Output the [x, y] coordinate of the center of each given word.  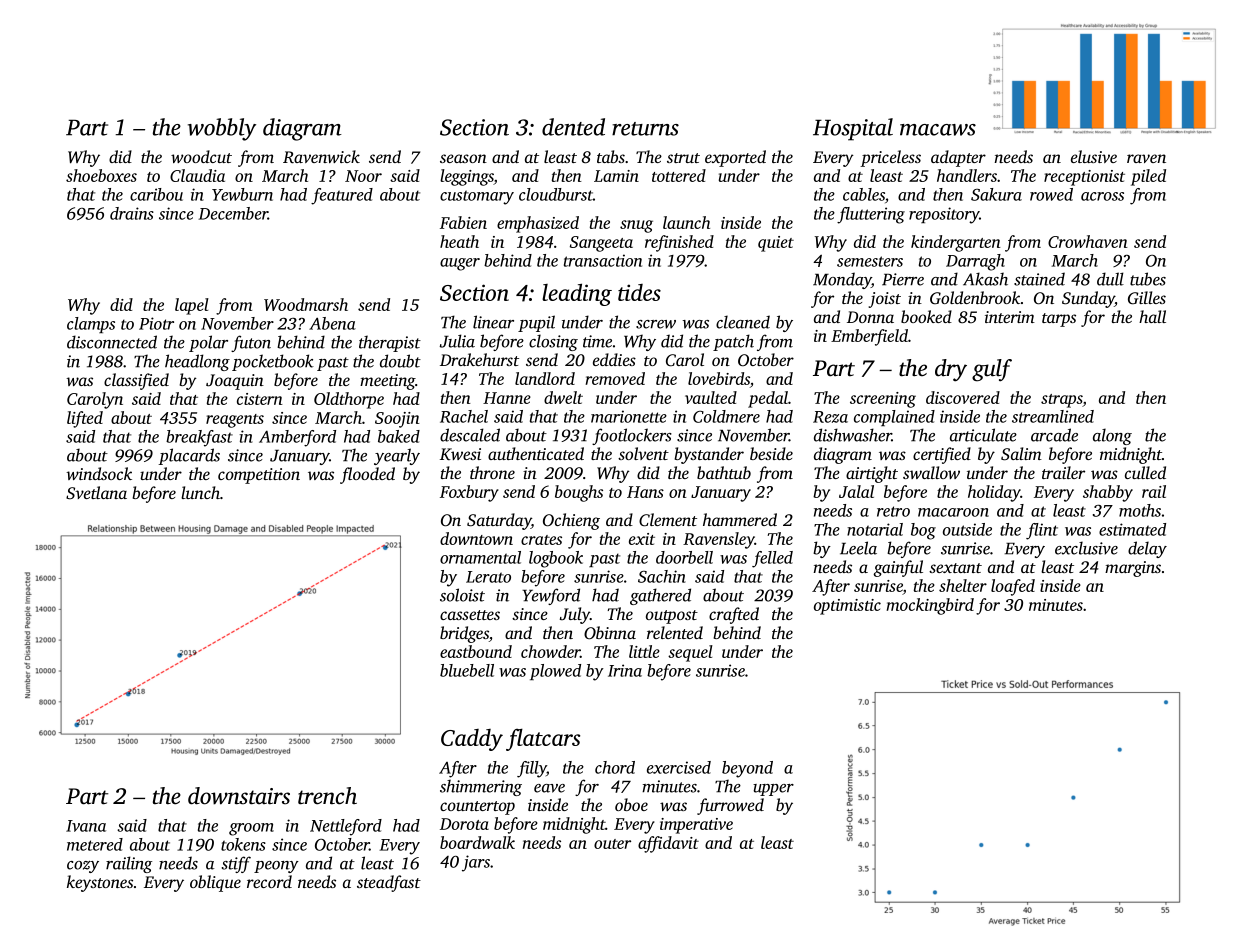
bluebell [467, 670]
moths [1140, 510]
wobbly [222, 129]
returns [645, 129]
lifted [85, 419]
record [269, 881]
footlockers [632, 436]
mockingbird [930, 606]
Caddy [472, 740]
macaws [938, 130]
